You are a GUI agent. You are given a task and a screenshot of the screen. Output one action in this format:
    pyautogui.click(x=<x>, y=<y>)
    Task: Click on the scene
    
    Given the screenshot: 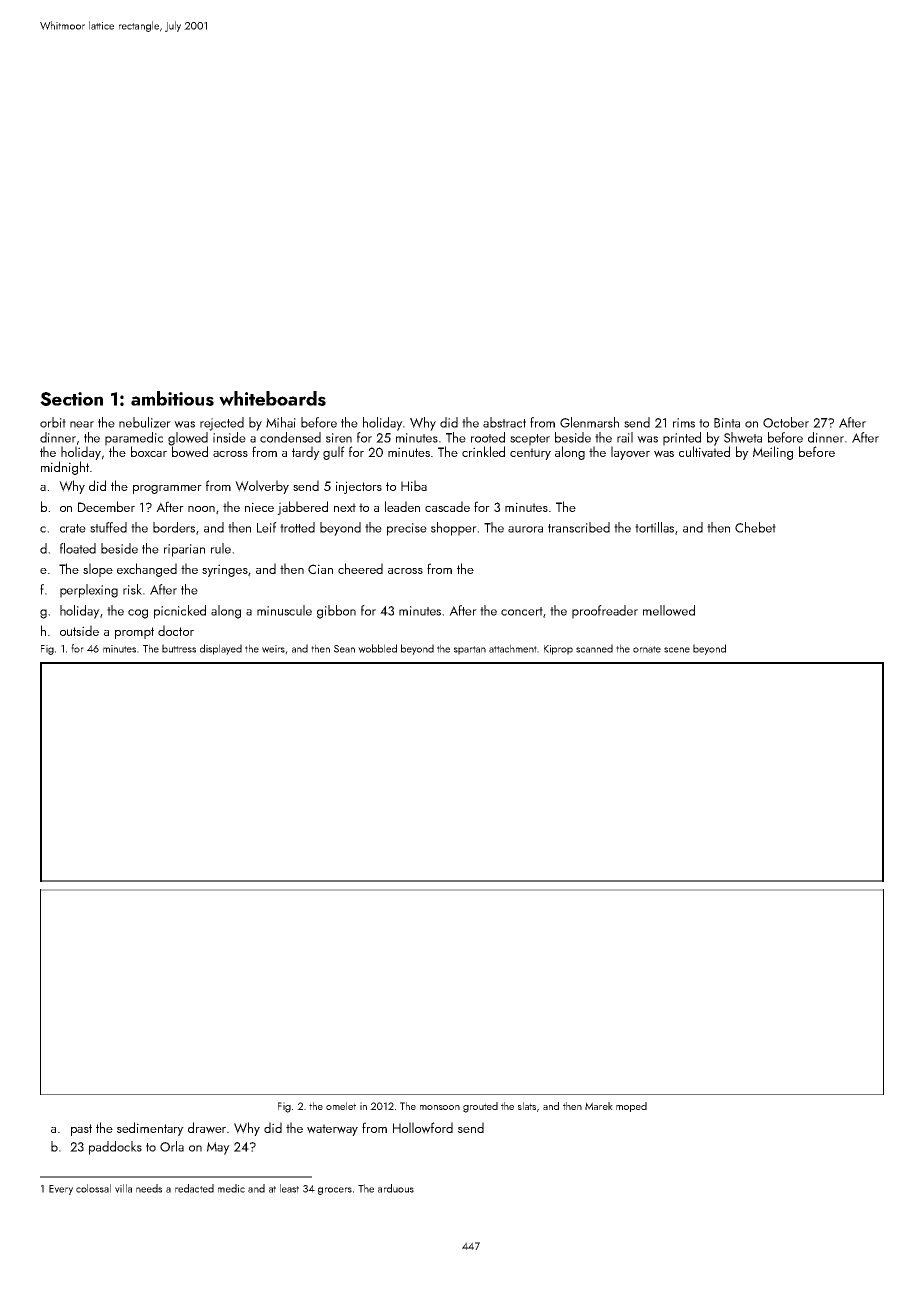 What is the action you would take?
    pyautogui.click(x=677, y=650)
